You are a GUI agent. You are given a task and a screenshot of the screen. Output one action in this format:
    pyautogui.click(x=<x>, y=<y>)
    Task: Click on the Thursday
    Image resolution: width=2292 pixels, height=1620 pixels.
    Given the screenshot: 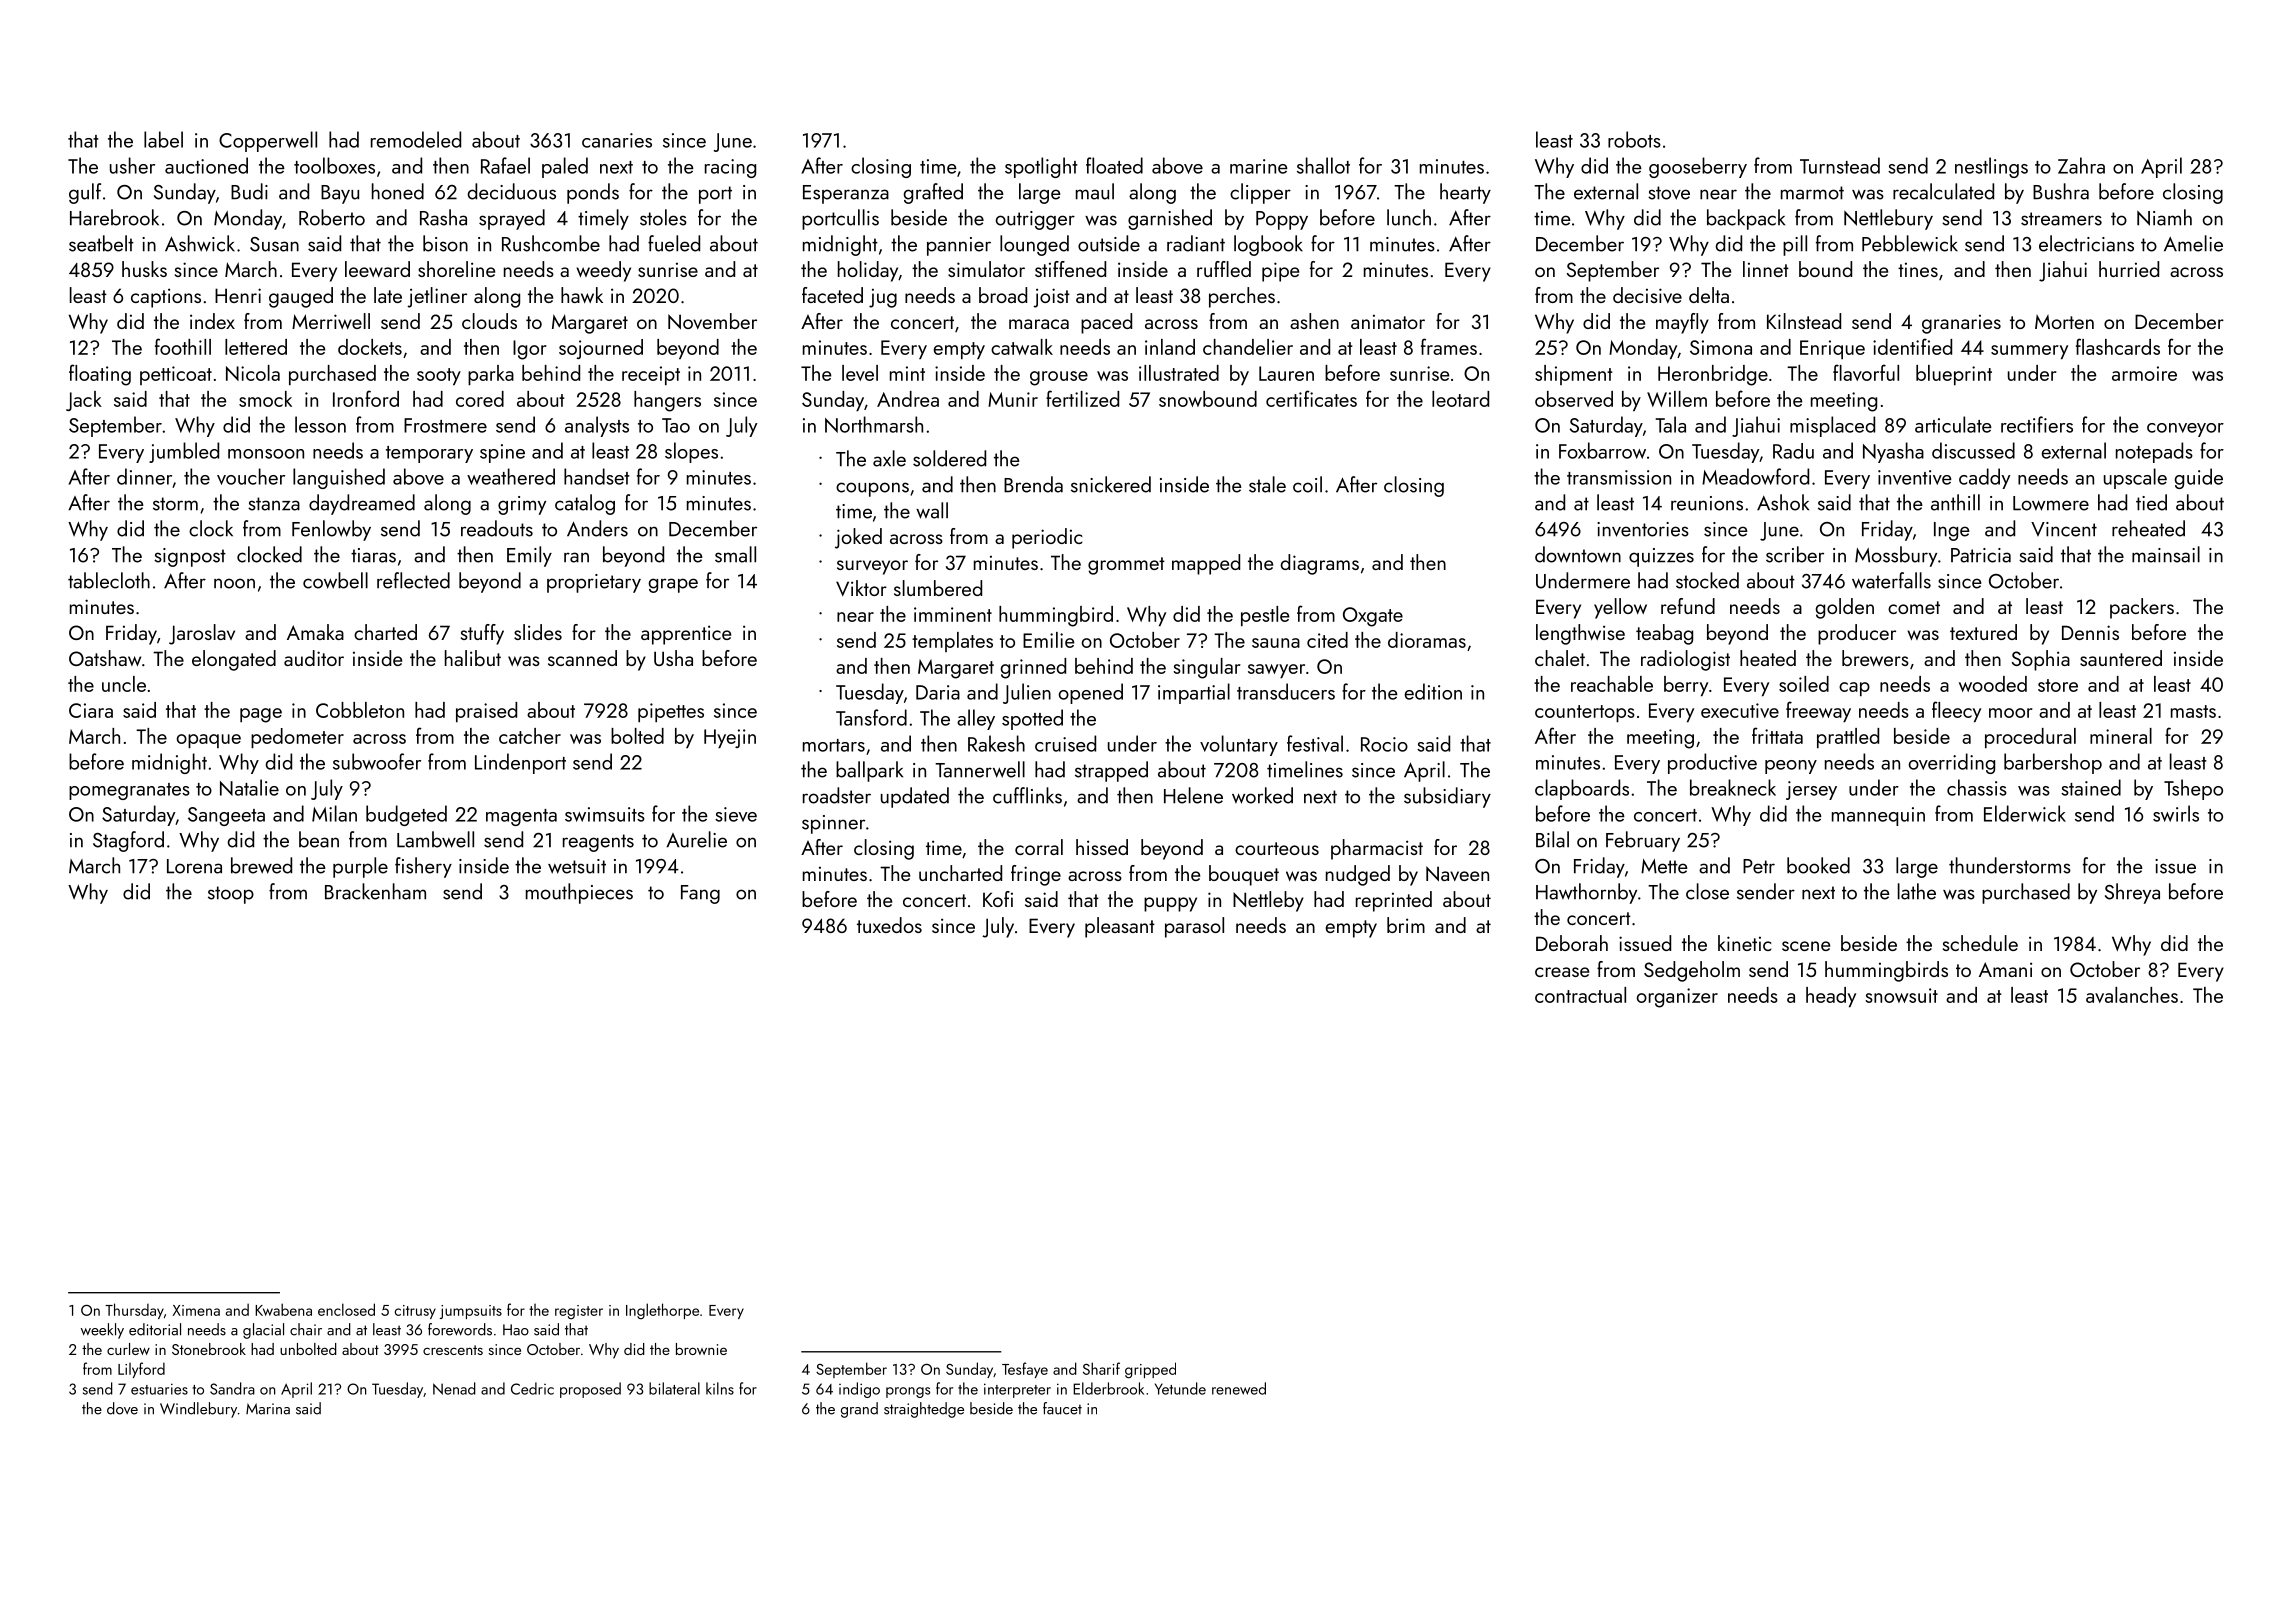 What is the action you would take?
    pyautogui.click(x=134, y=1311)
